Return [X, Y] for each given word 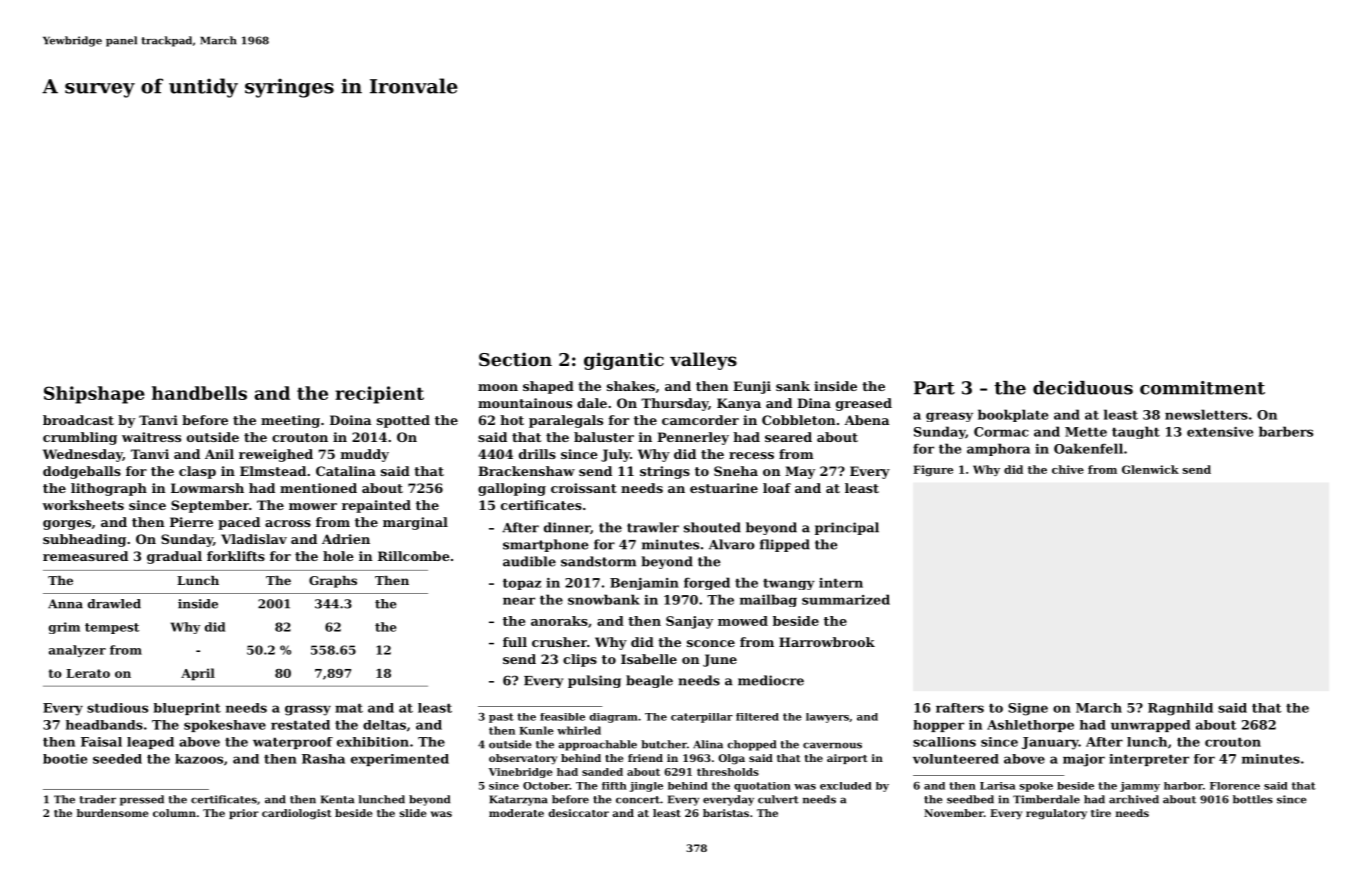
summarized [846, 599]
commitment [1202, 388]
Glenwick [1150, 469]
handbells [199, 393]
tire [1101, 813]
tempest [112, 628]
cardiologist [297, 814]
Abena [866, 420]
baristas [726, 813]
